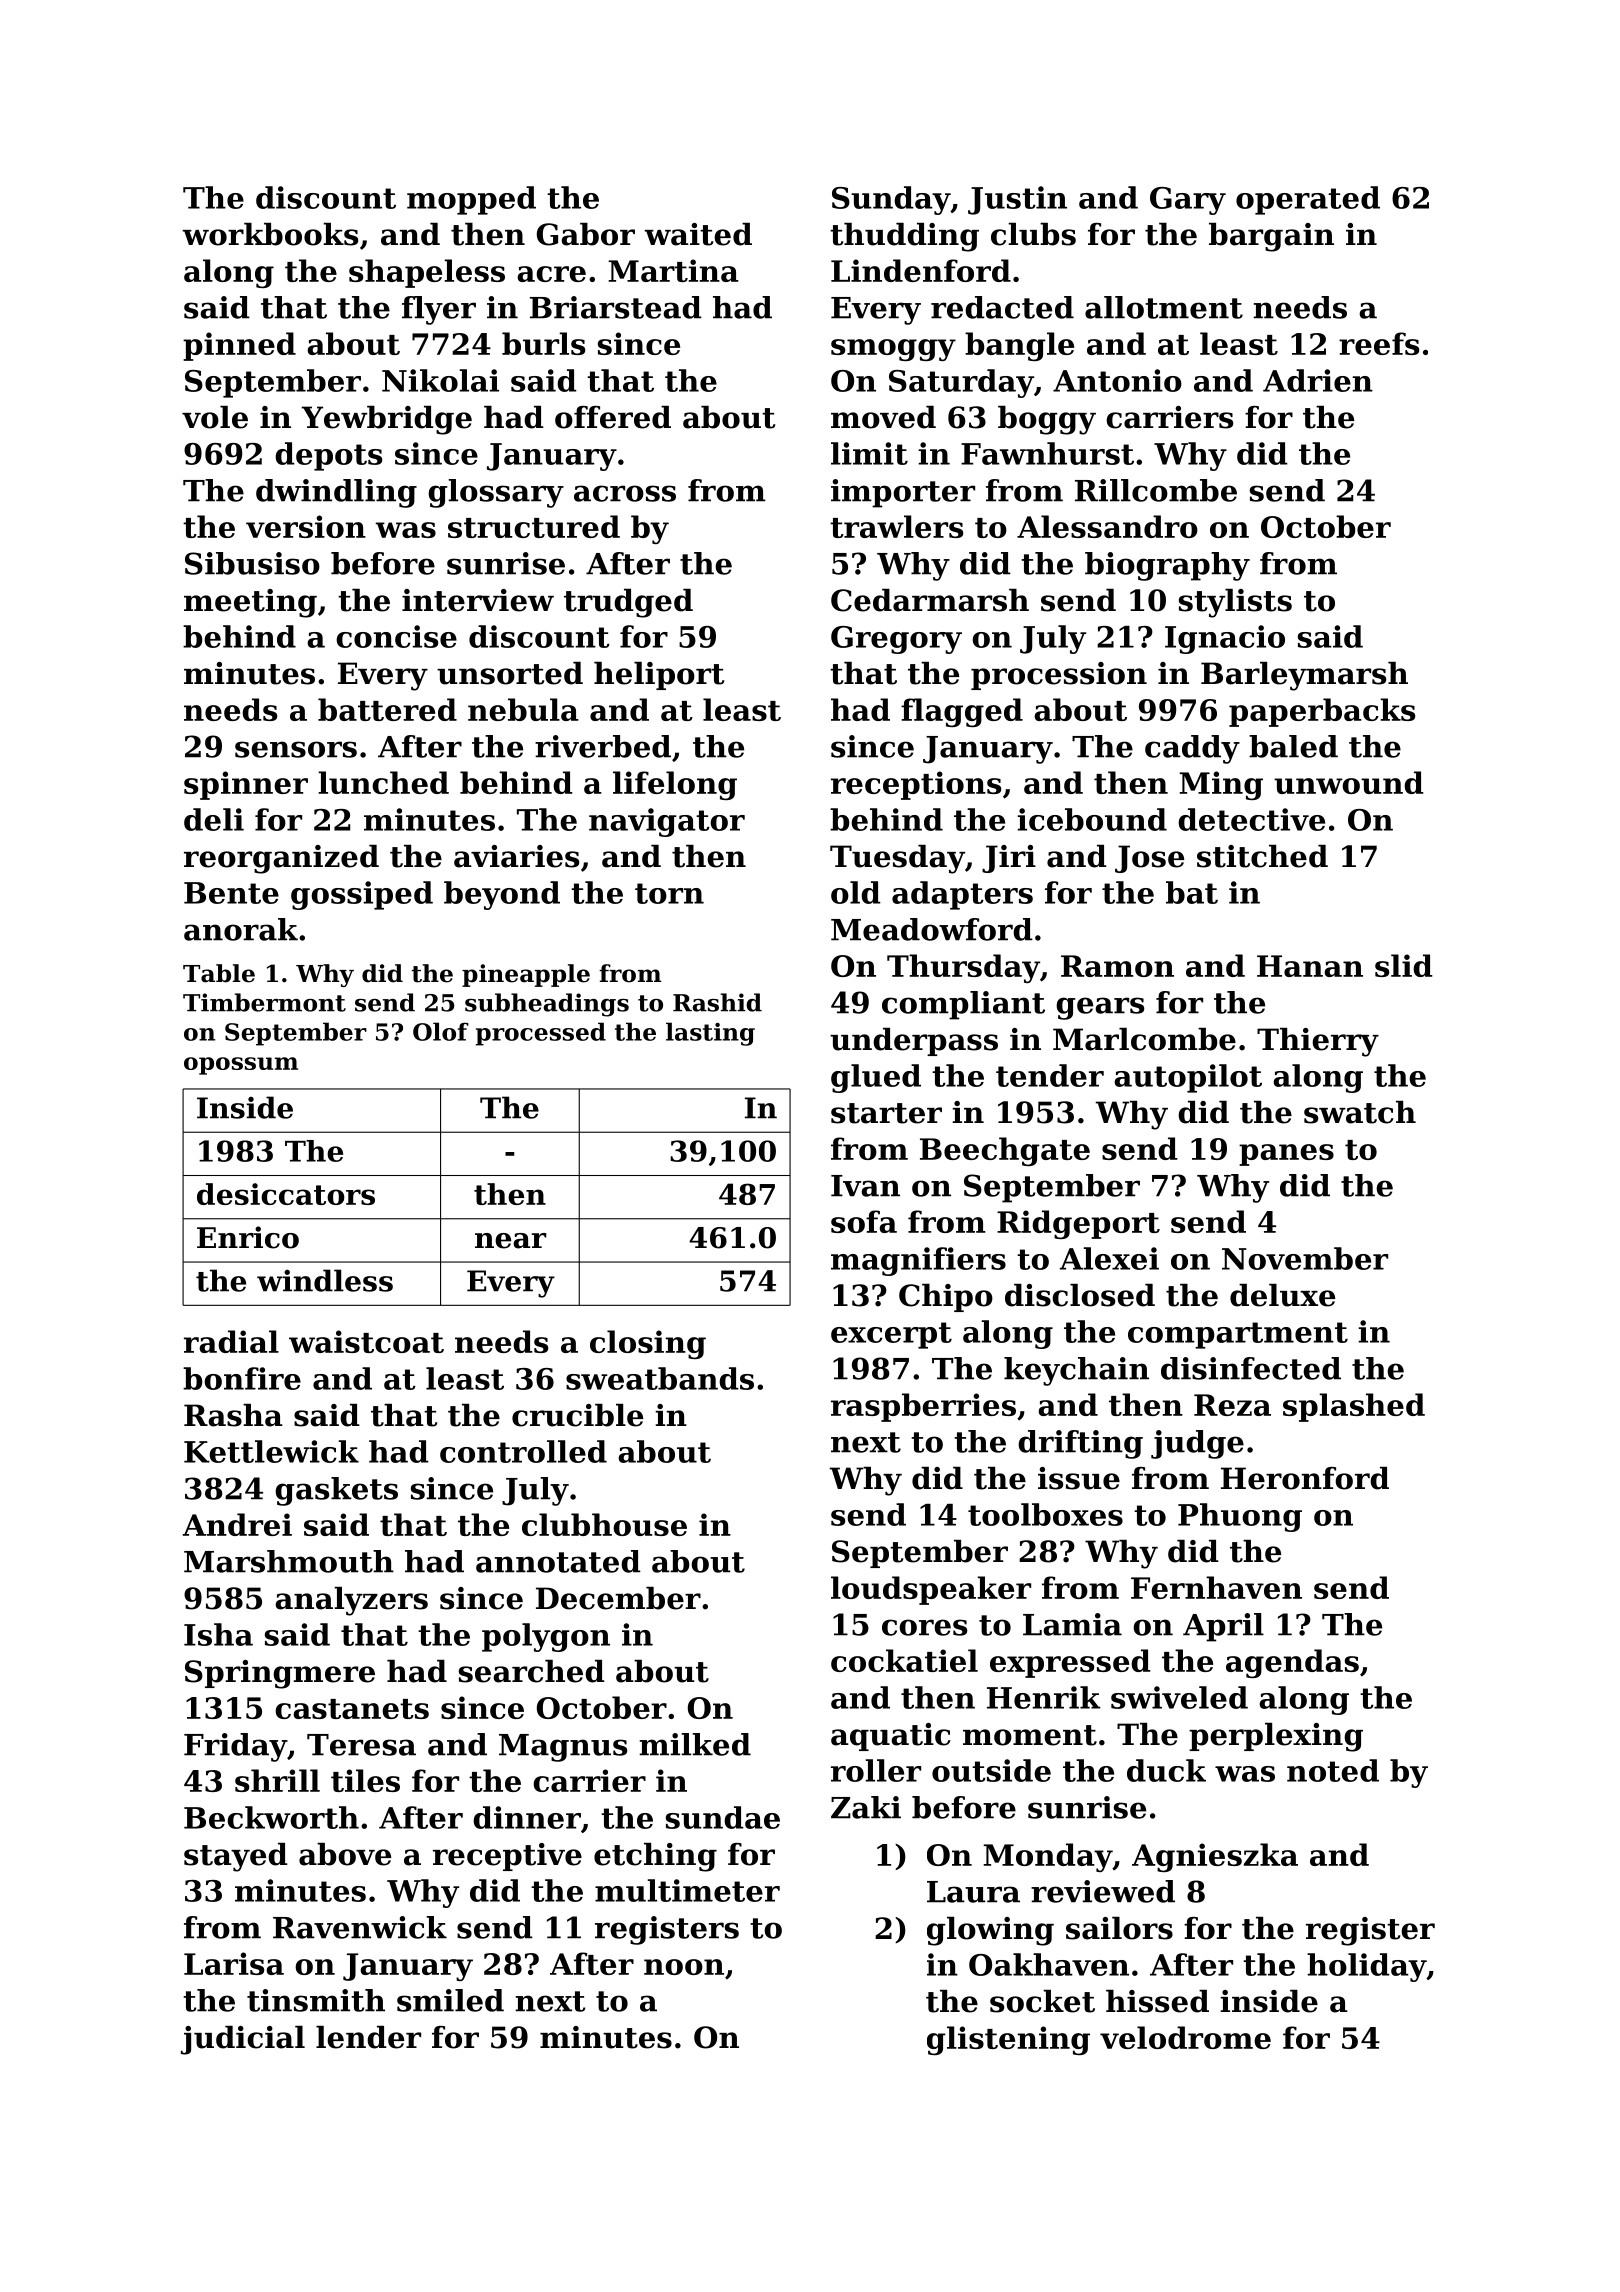 The image size is (1620, 2292). I want to click on Barleymarsh, so click(1304, 676).
